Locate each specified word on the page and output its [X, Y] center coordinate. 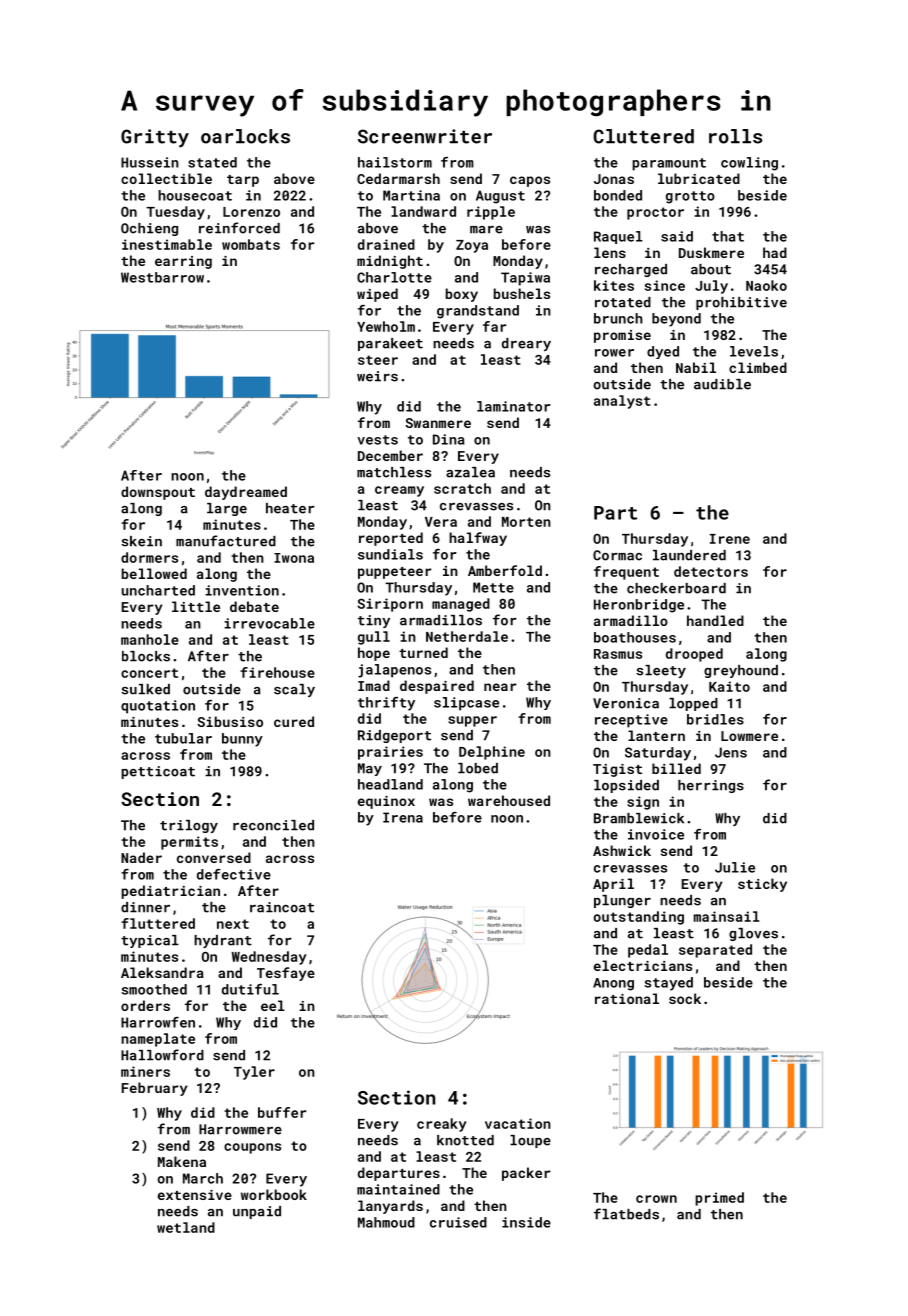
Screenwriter [425, 136]
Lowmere [749, 736]
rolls [735, 136]
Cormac [617, 555]
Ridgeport [394, 736]
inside [526, 1222]
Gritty [155, 138]
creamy [399, 491]
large [227, 509]
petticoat [158, 772]
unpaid [257, 1212]
